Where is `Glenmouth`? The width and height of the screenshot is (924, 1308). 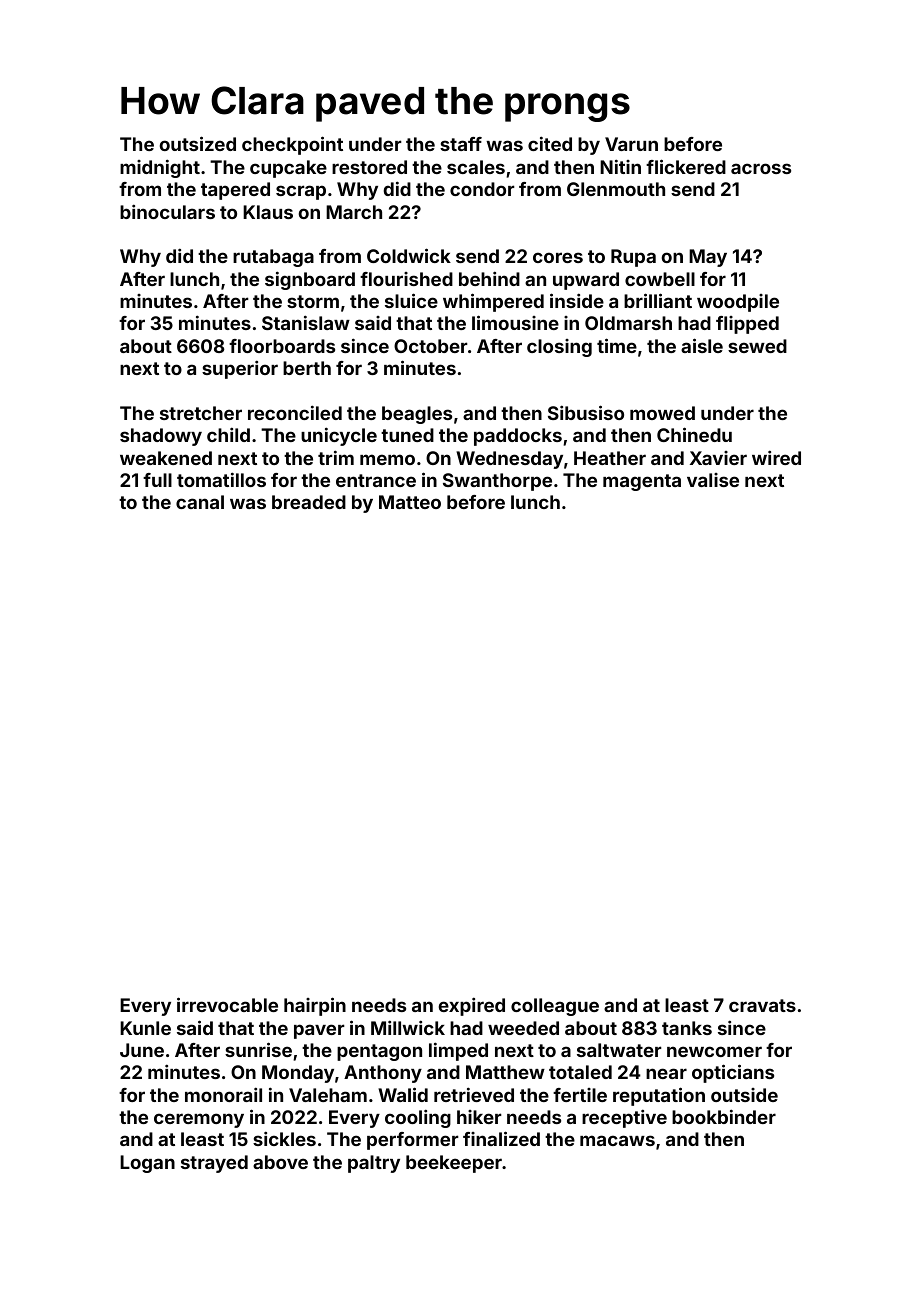
Glenmouth is located at coordinates (616, 189).
